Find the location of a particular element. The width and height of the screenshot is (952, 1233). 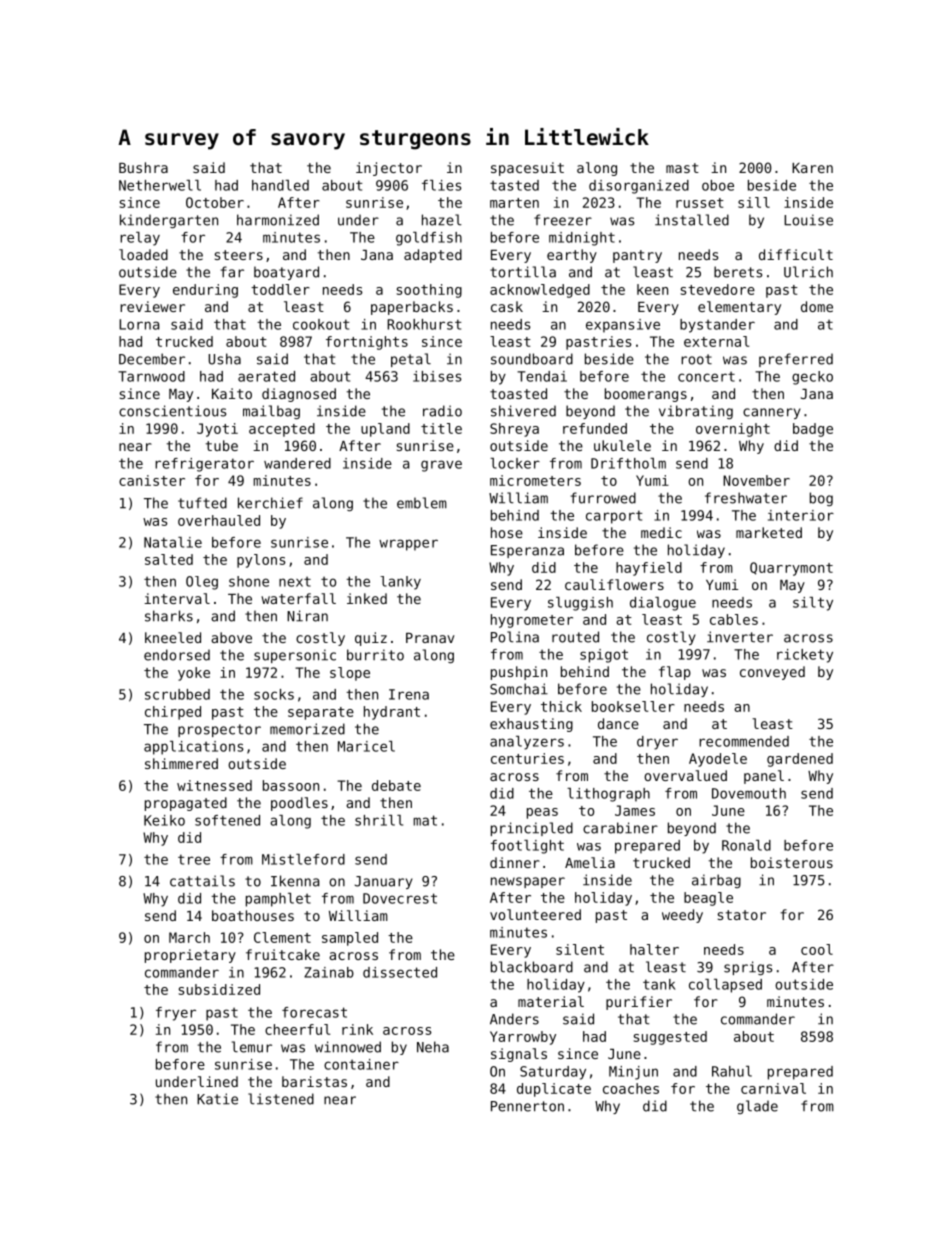

glade is located at coordinates (757, 1107).
